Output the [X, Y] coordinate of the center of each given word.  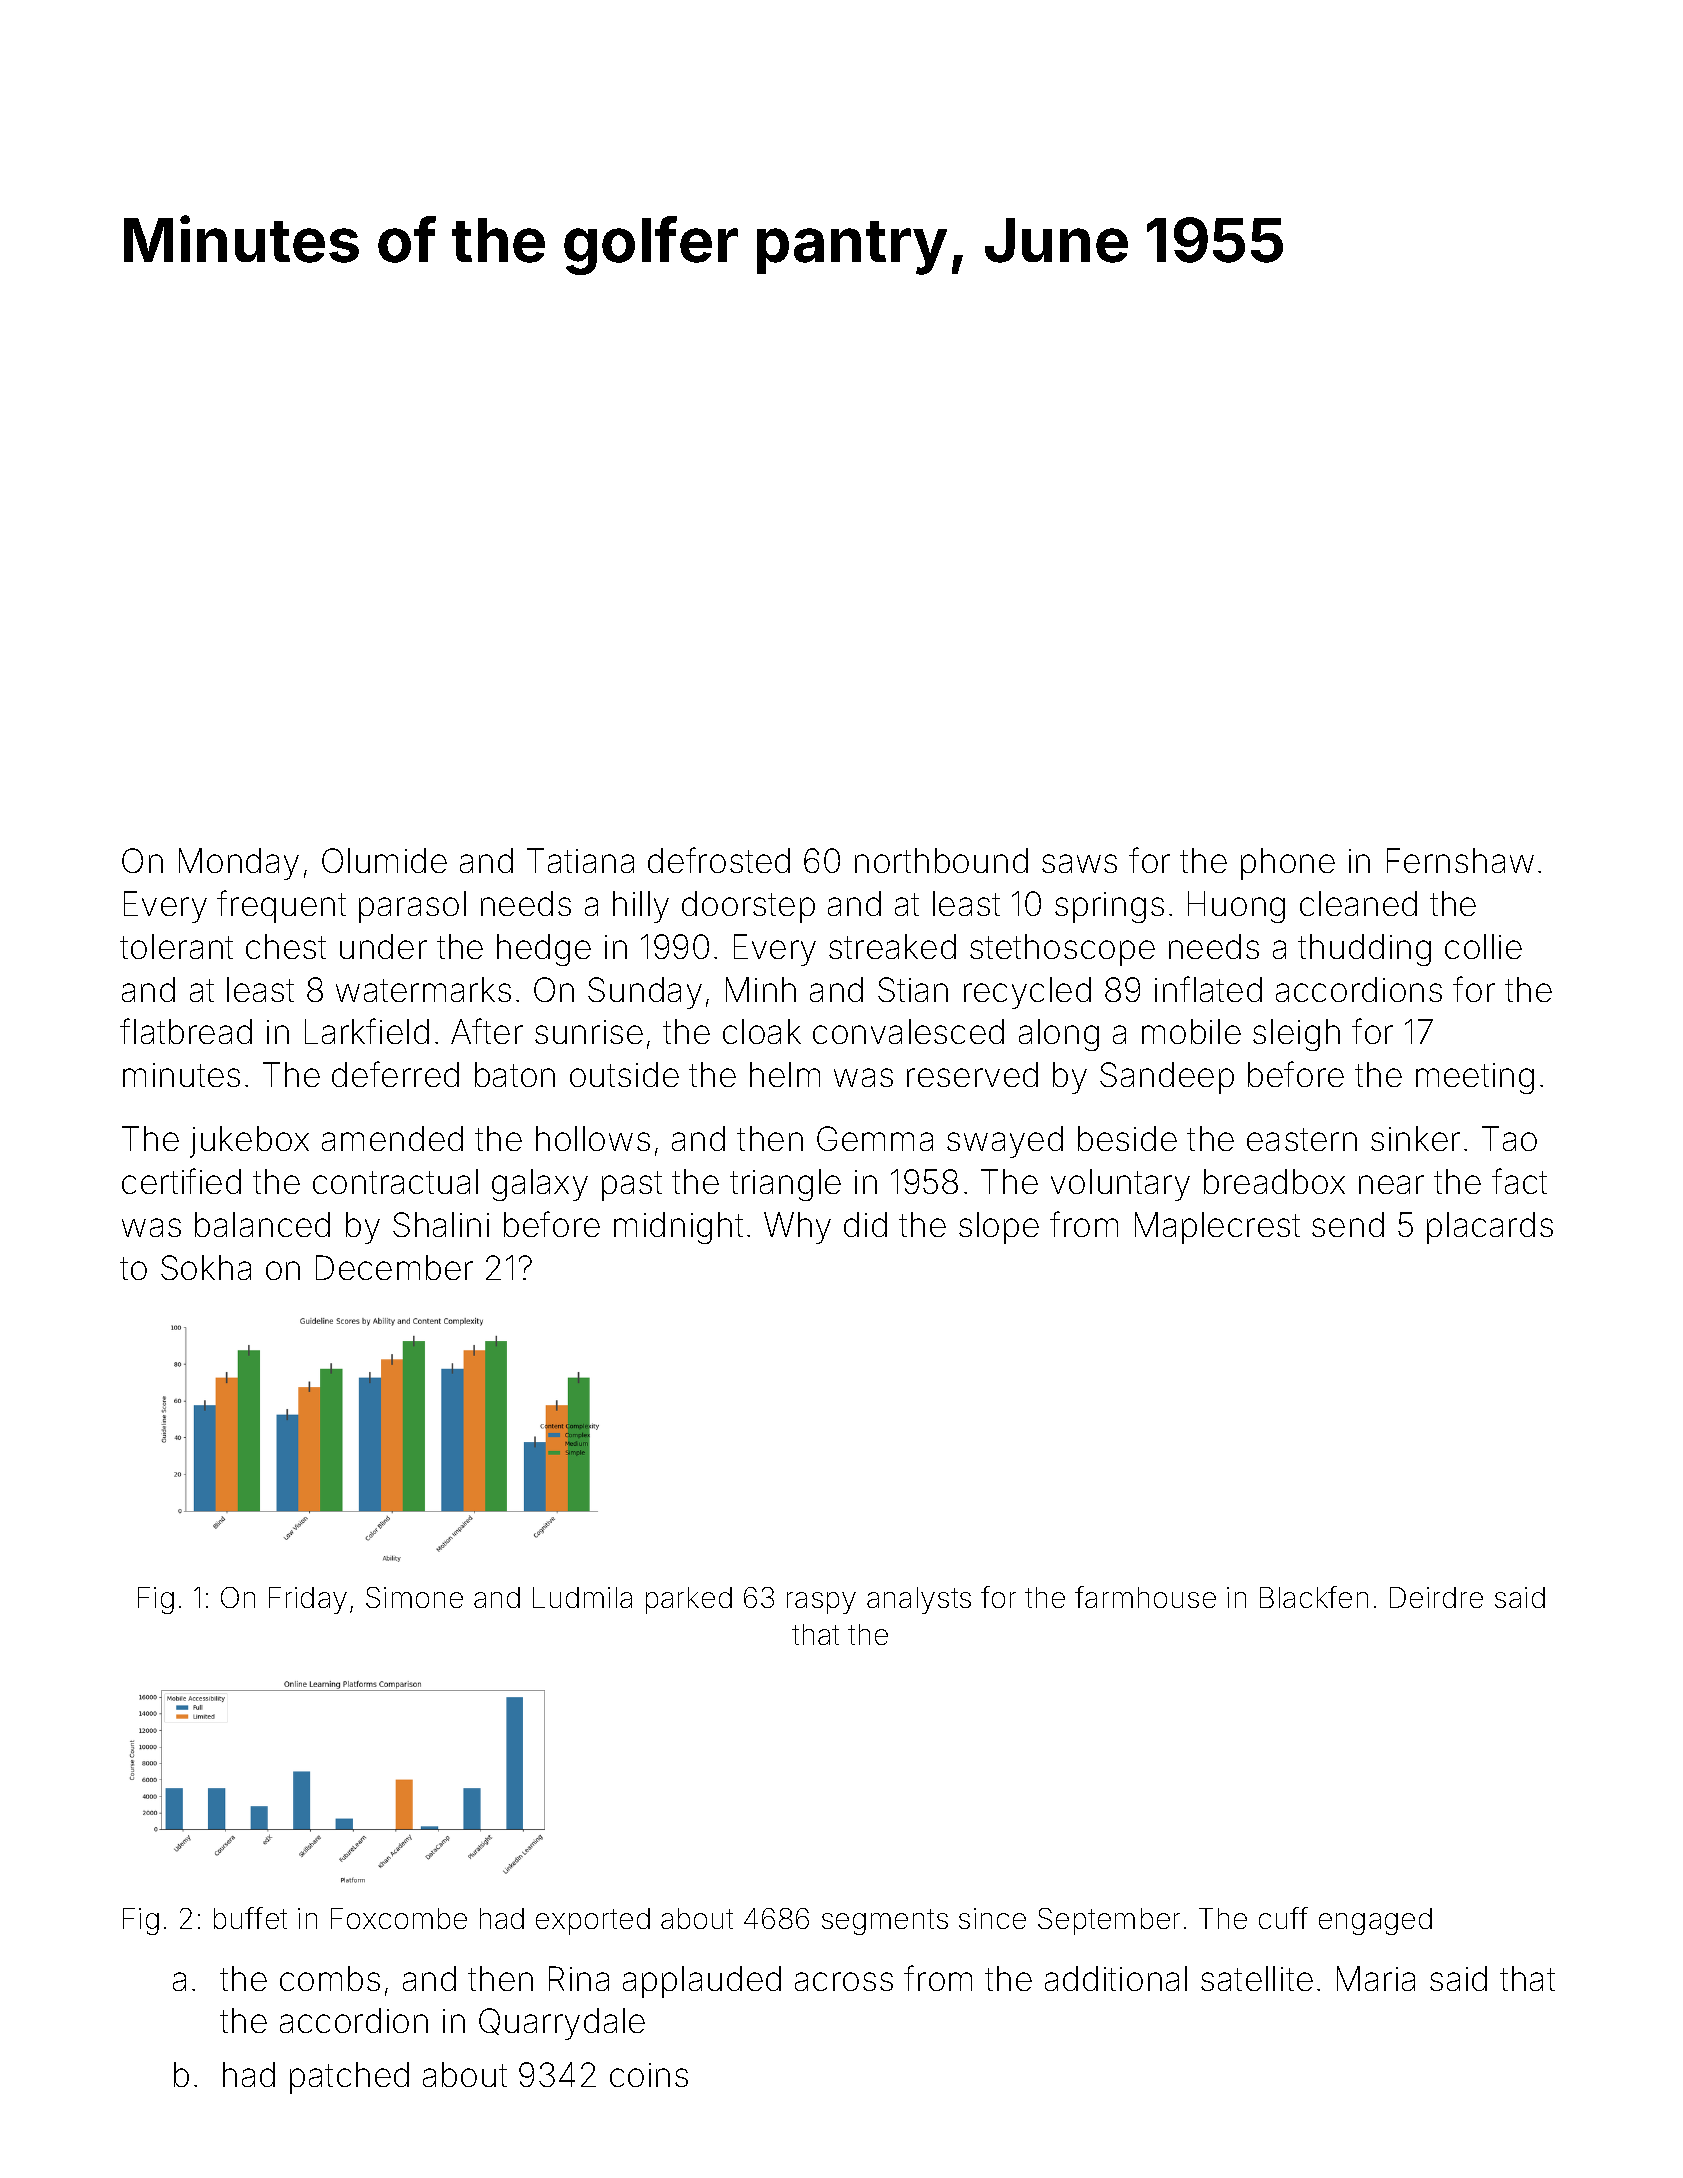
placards [1490, 1228]
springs [1109, 907]
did [865, 1224]
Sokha [206, 1267]
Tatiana [580, 860]
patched [349, 2078]
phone [1288, 864]
